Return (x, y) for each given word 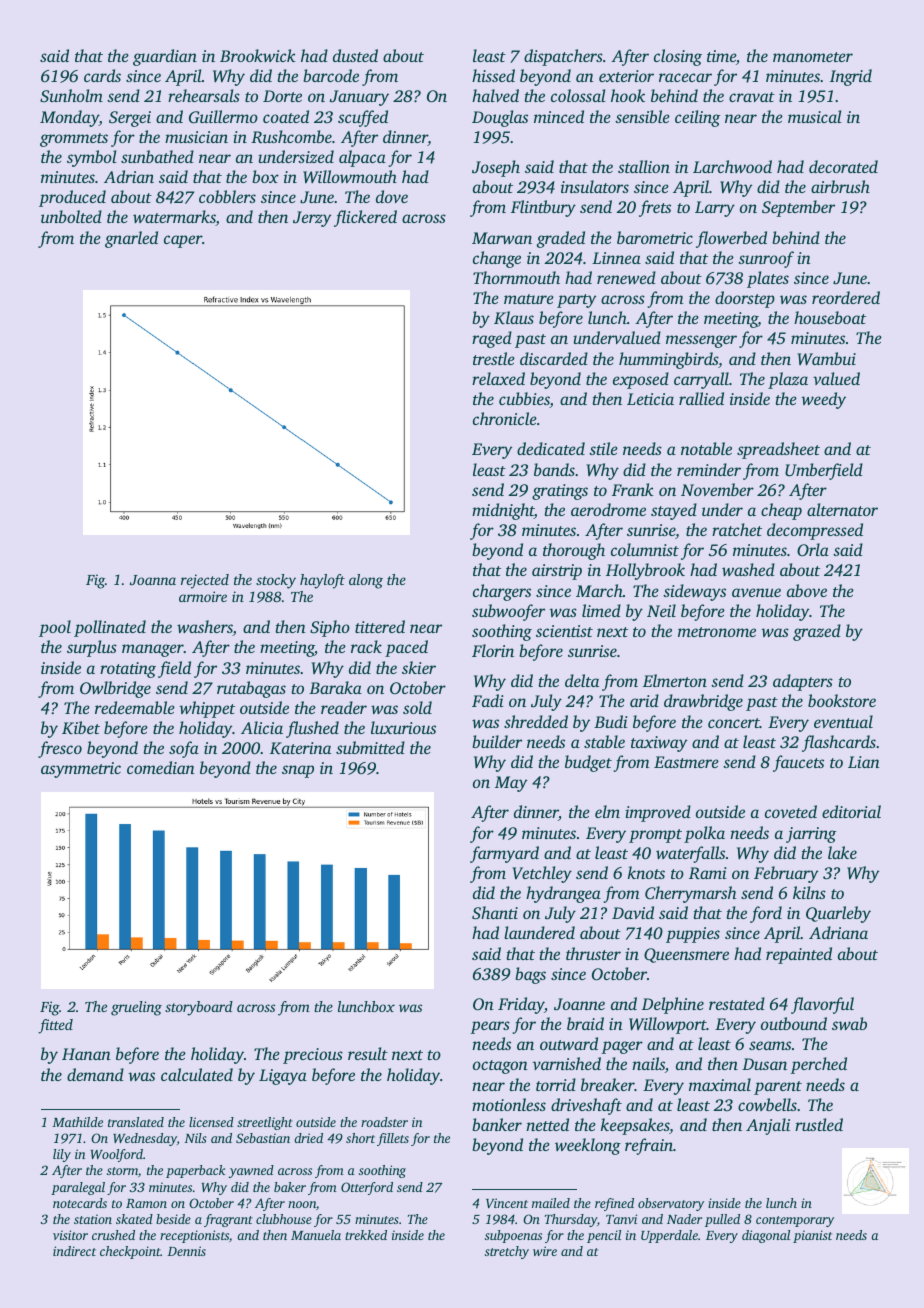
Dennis (186, 1251)
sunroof (766, 259)
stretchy (507, 1252)
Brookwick (258, 55)
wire (545, 1251)
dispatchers (563, 57)
